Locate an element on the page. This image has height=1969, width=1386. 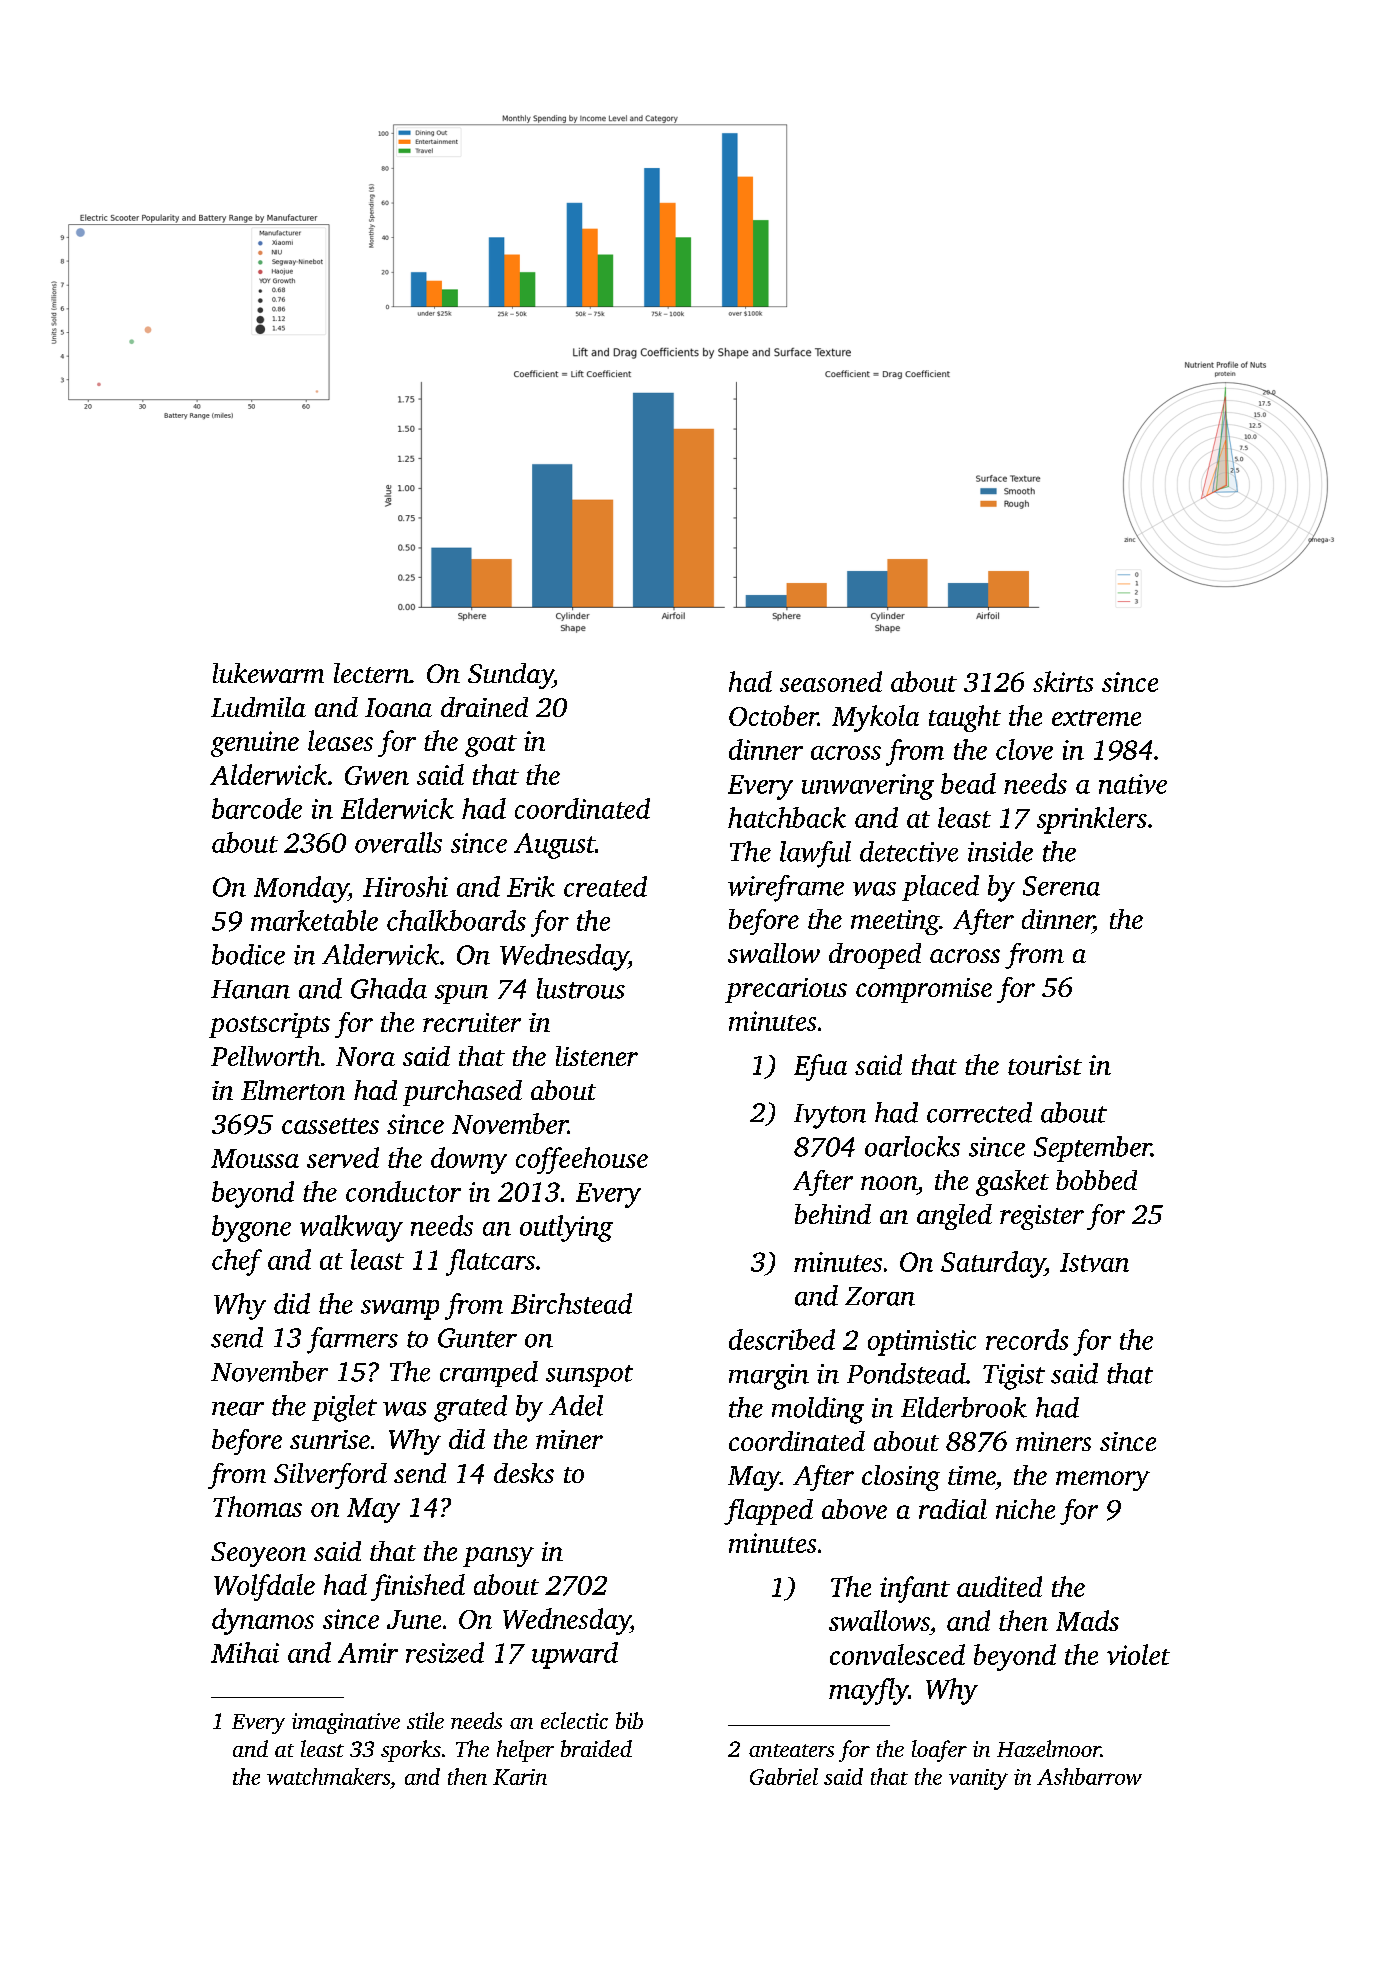
tourist is located at coordinates (1045, 1065).
